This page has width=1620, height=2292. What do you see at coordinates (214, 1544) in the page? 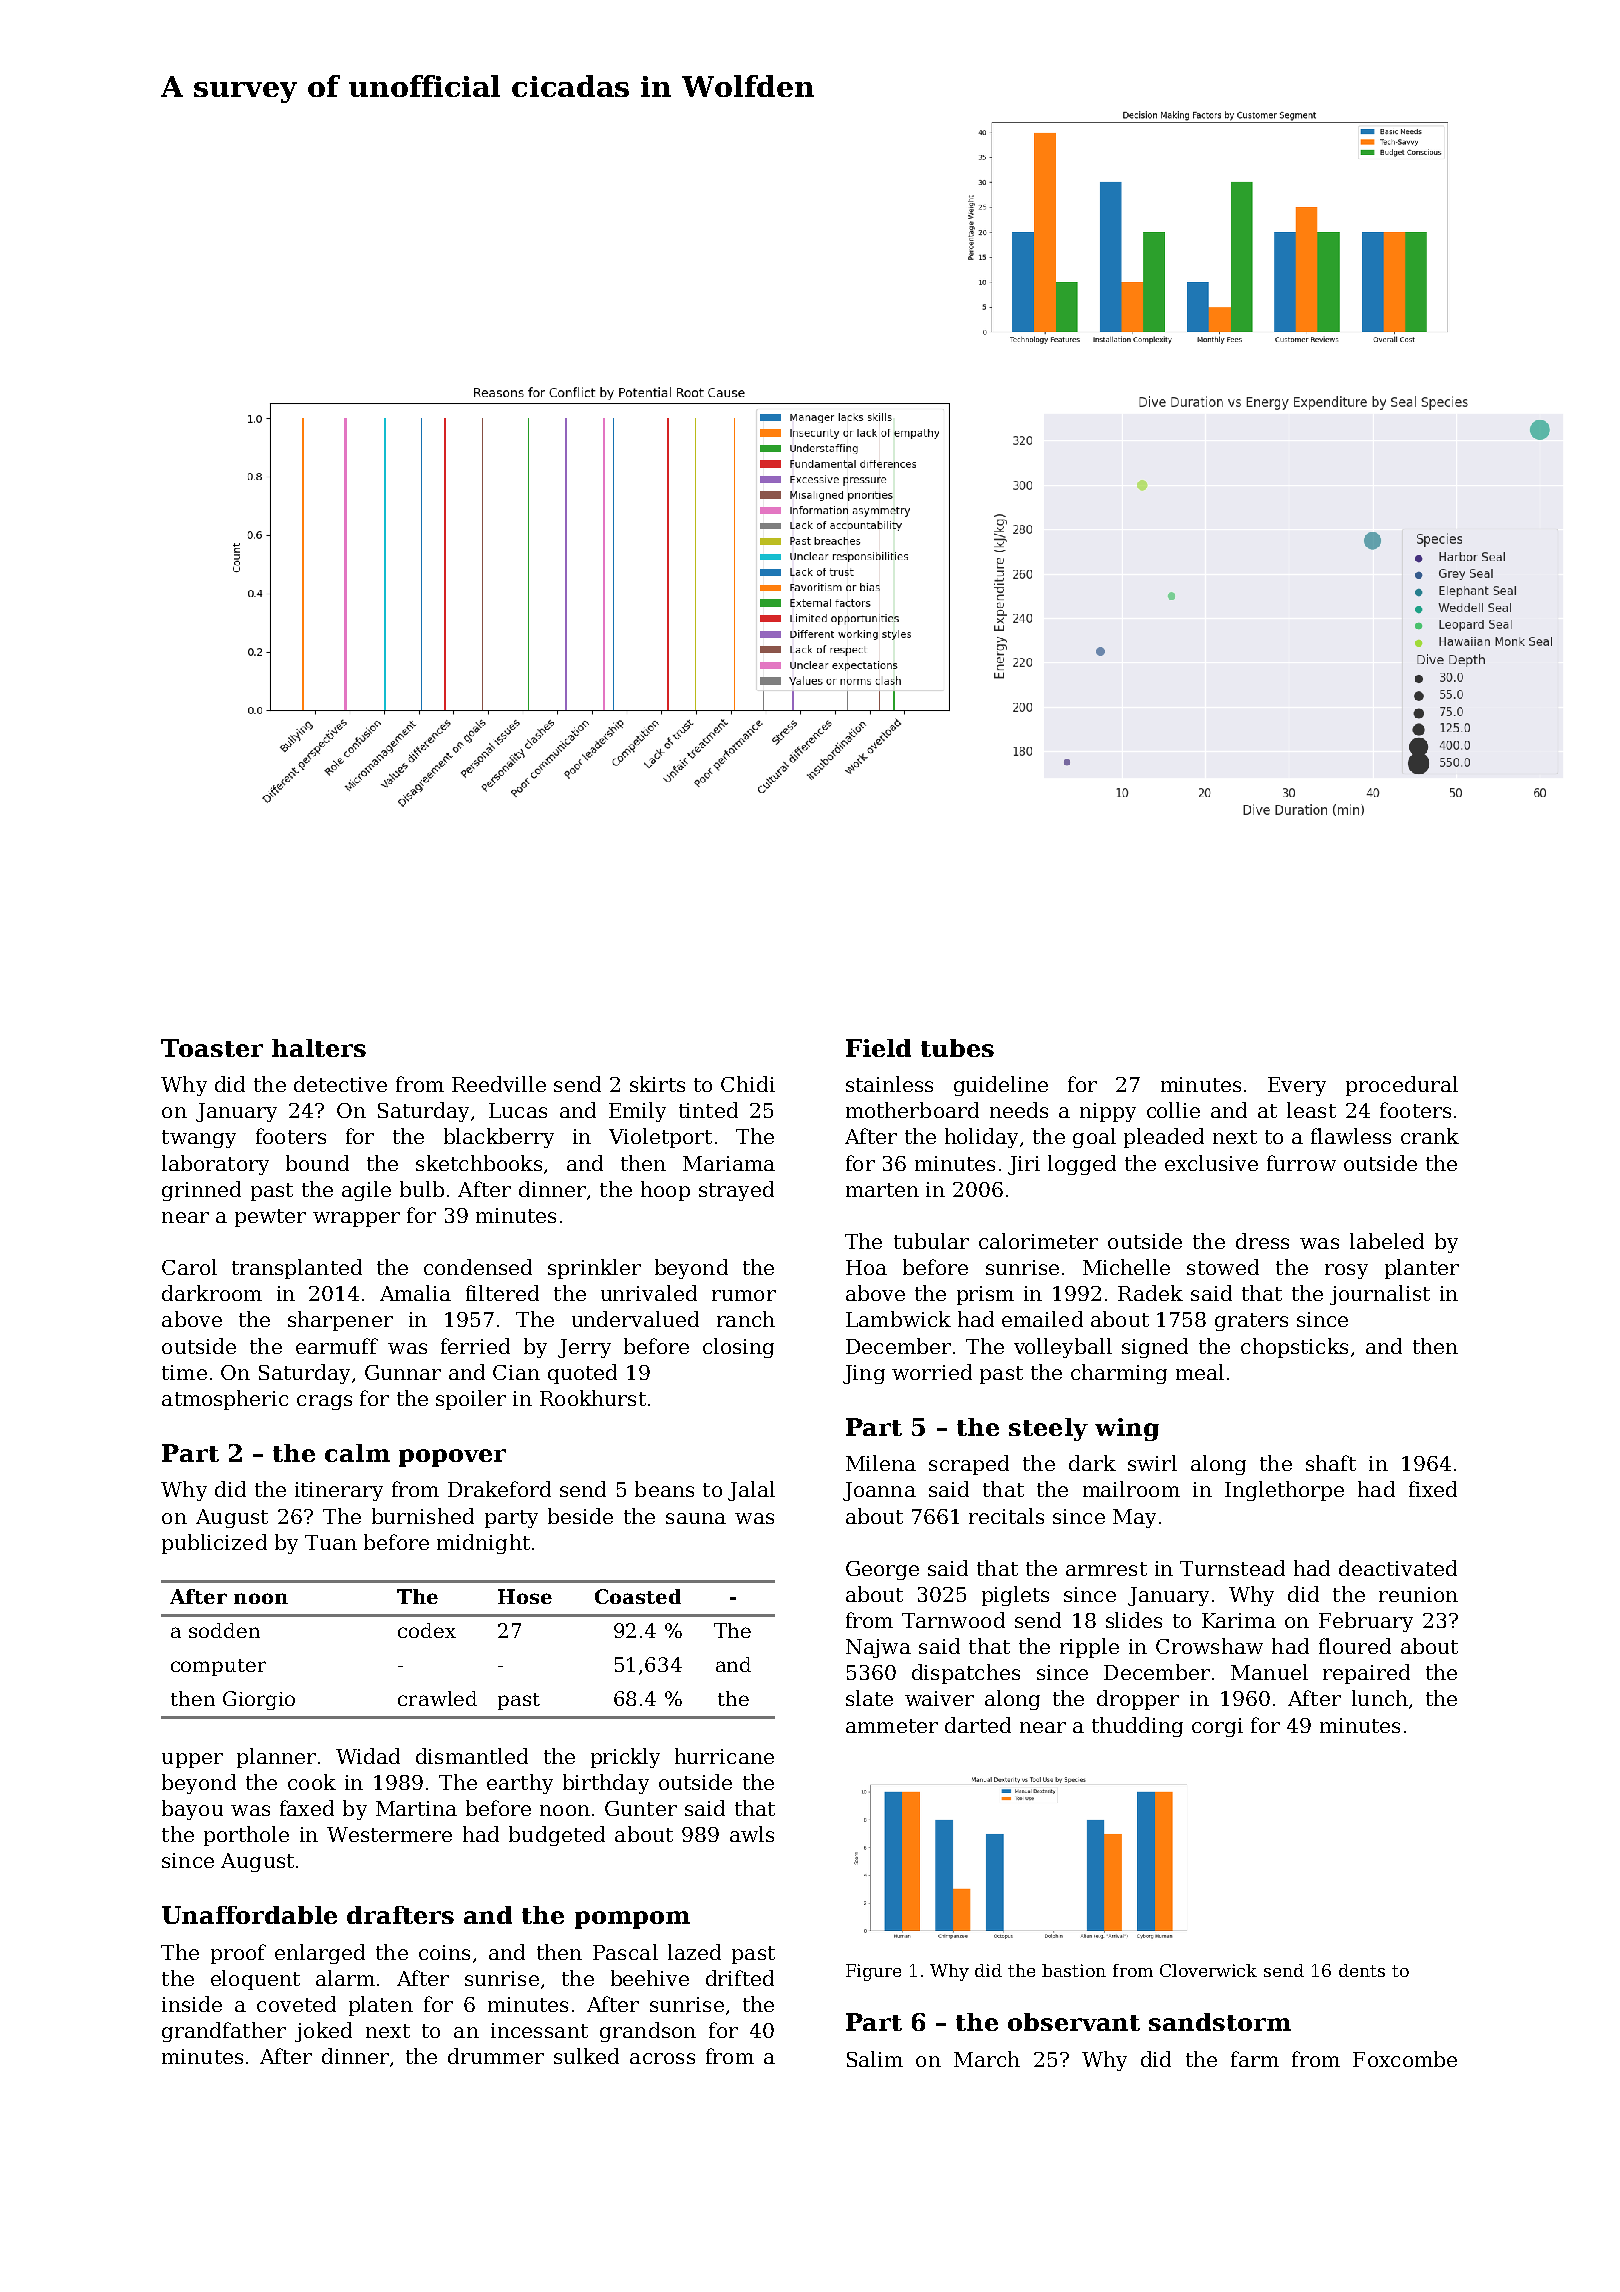
I see `publicized` at bounding box center [214, 1544].
